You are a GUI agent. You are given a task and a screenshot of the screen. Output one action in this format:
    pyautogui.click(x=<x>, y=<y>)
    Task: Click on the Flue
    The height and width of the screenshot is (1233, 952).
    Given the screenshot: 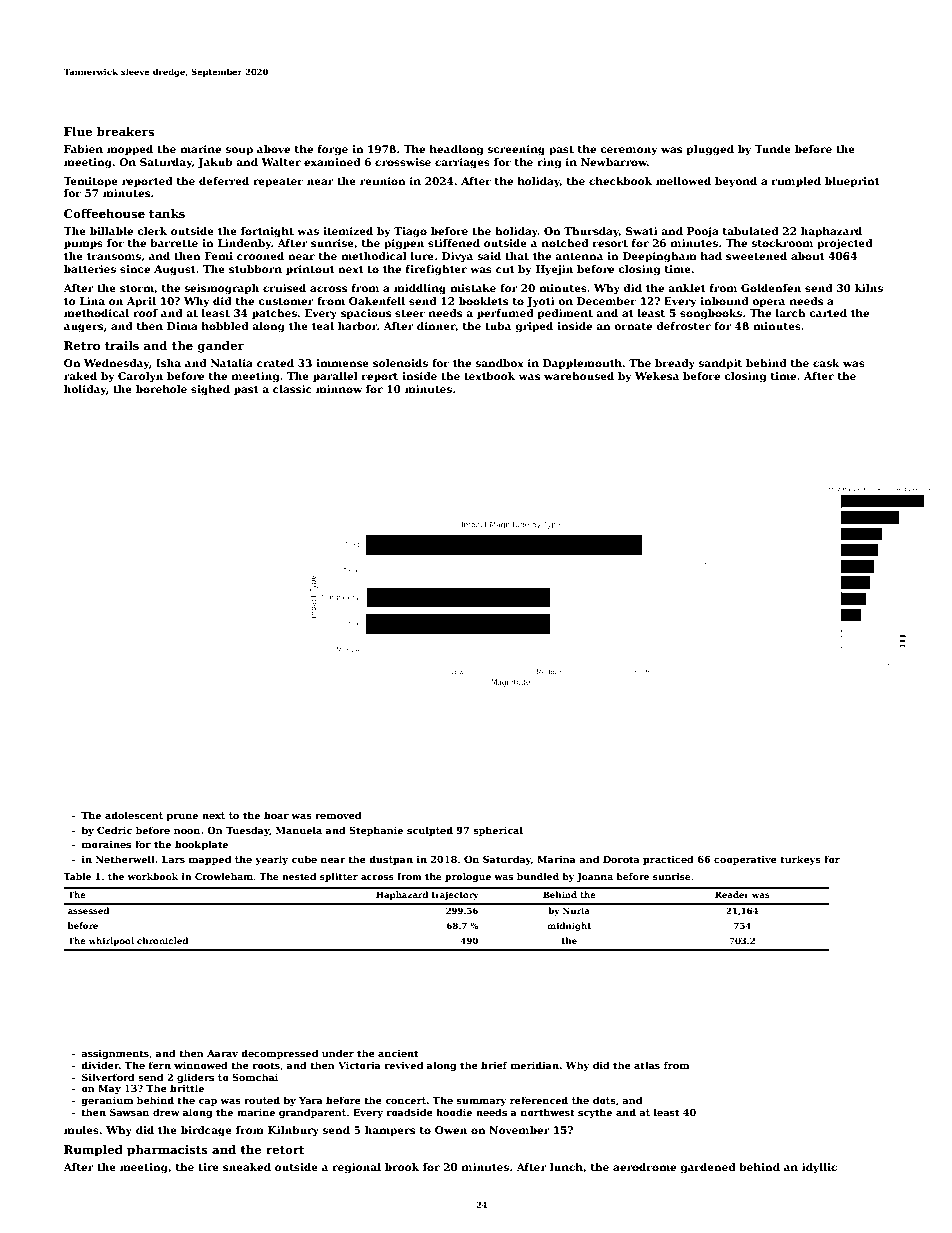 What is the action you would take?
    pyautogui.click(x=78, y=131)
